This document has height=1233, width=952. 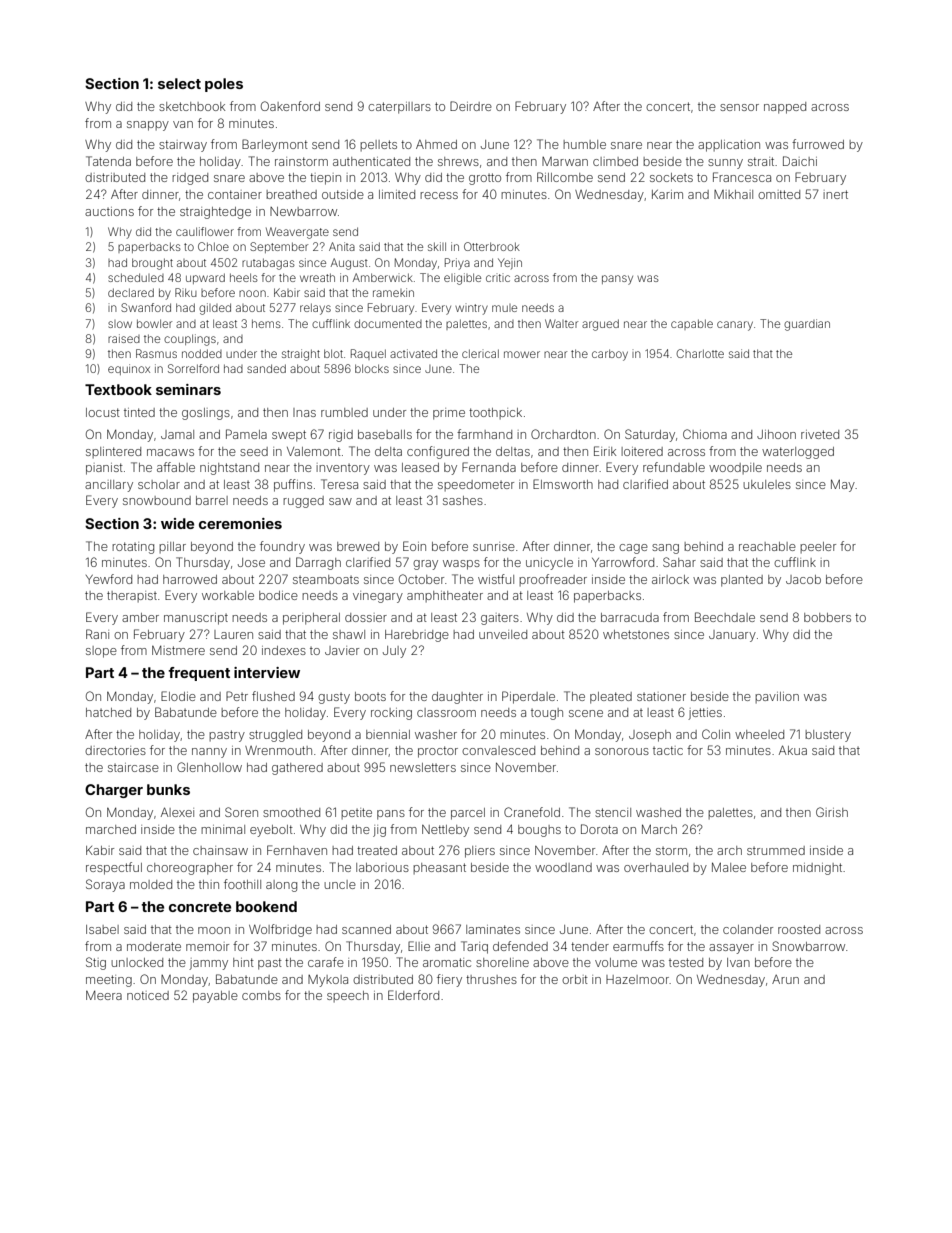 I want to click on Girish, so click(x=832, y=812).
